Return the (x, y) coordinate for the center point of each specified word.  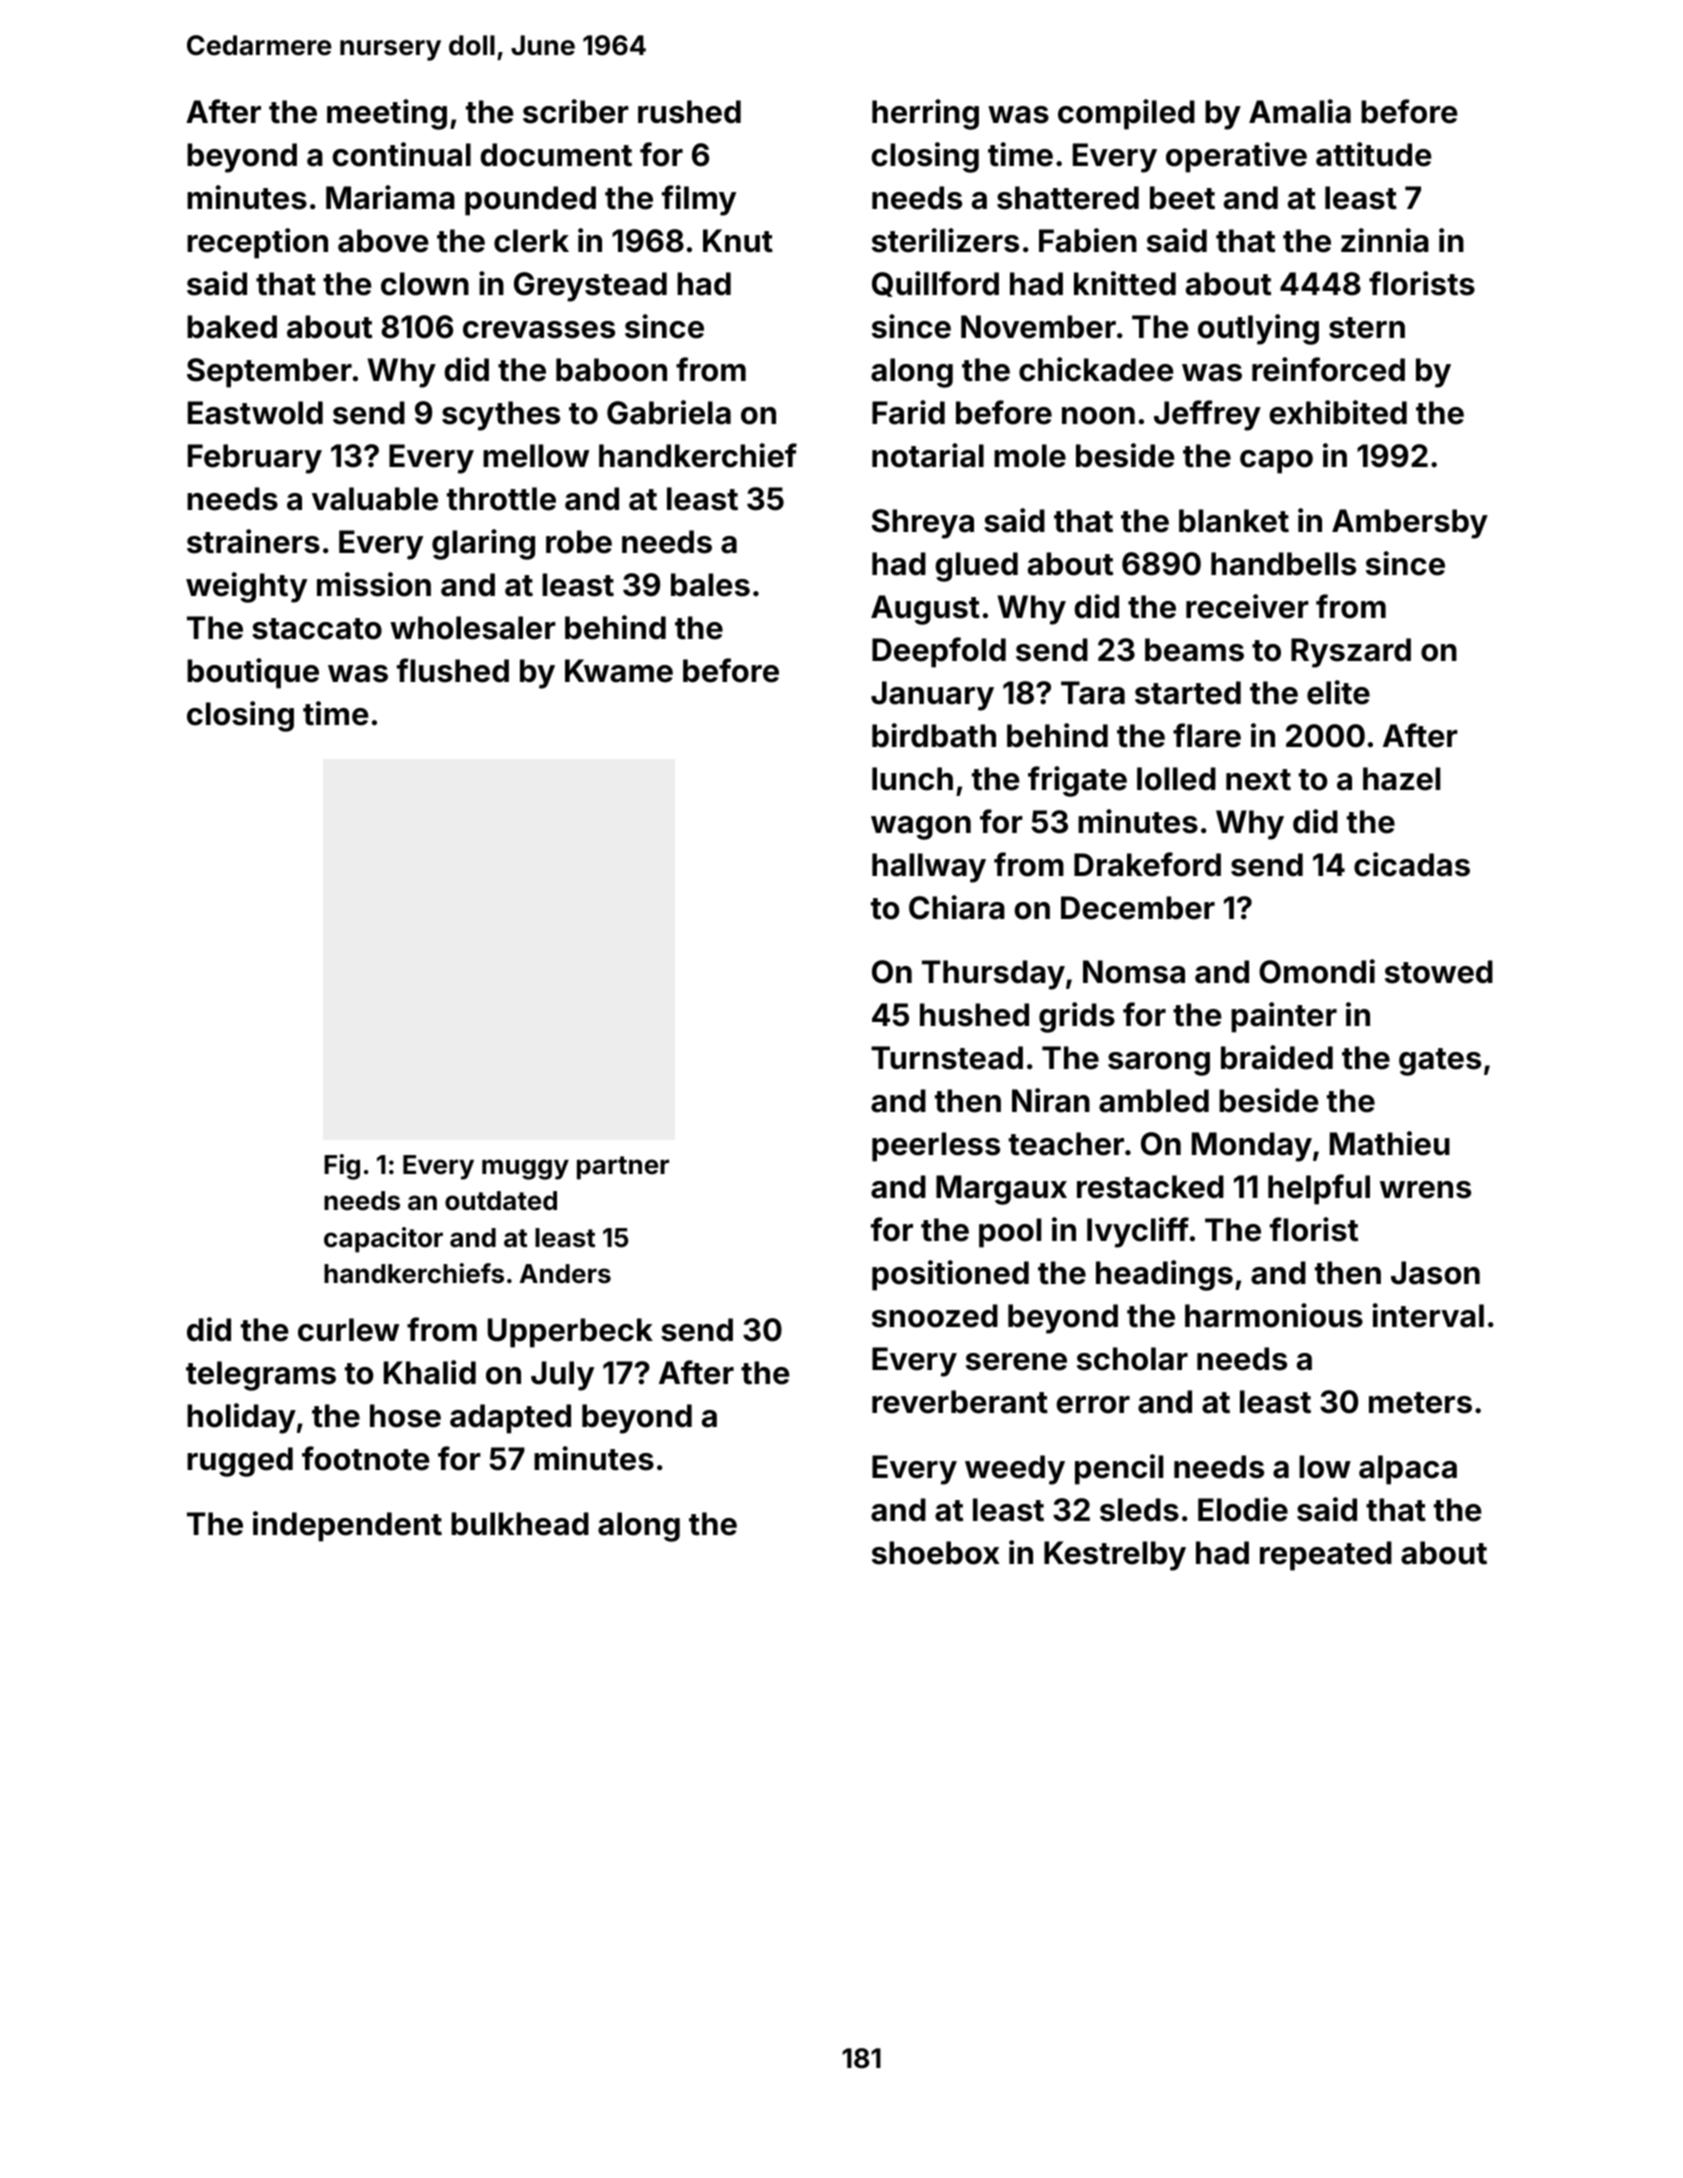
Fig (342, 1167)
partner (623, 1168)
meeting (387, 114)
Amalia (1300, 111)
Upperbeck (570, 1333)
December (1138, 908)
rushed (689, 112)
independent (347, 1526)
